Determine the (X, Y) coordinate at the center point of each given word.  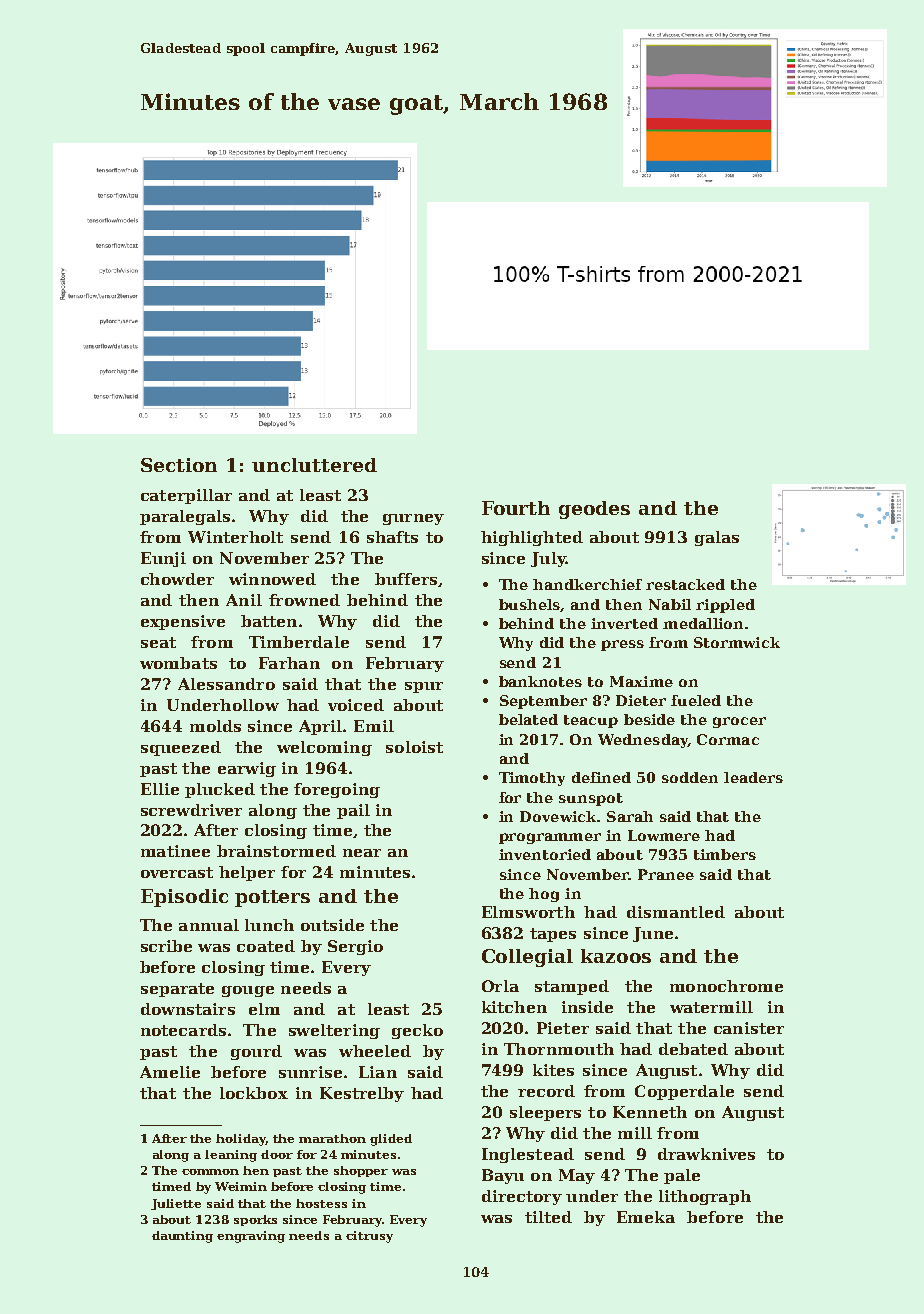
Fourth (516, 508)
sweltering (334, 1031)
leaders (753, 777)
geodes (594, 510)
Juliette (176, 1204)
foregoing (337, 790)
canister (749, 1028)
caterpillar (186, 496)
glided (391, 1140)
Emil (374, 726)
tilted (548, 1217)
